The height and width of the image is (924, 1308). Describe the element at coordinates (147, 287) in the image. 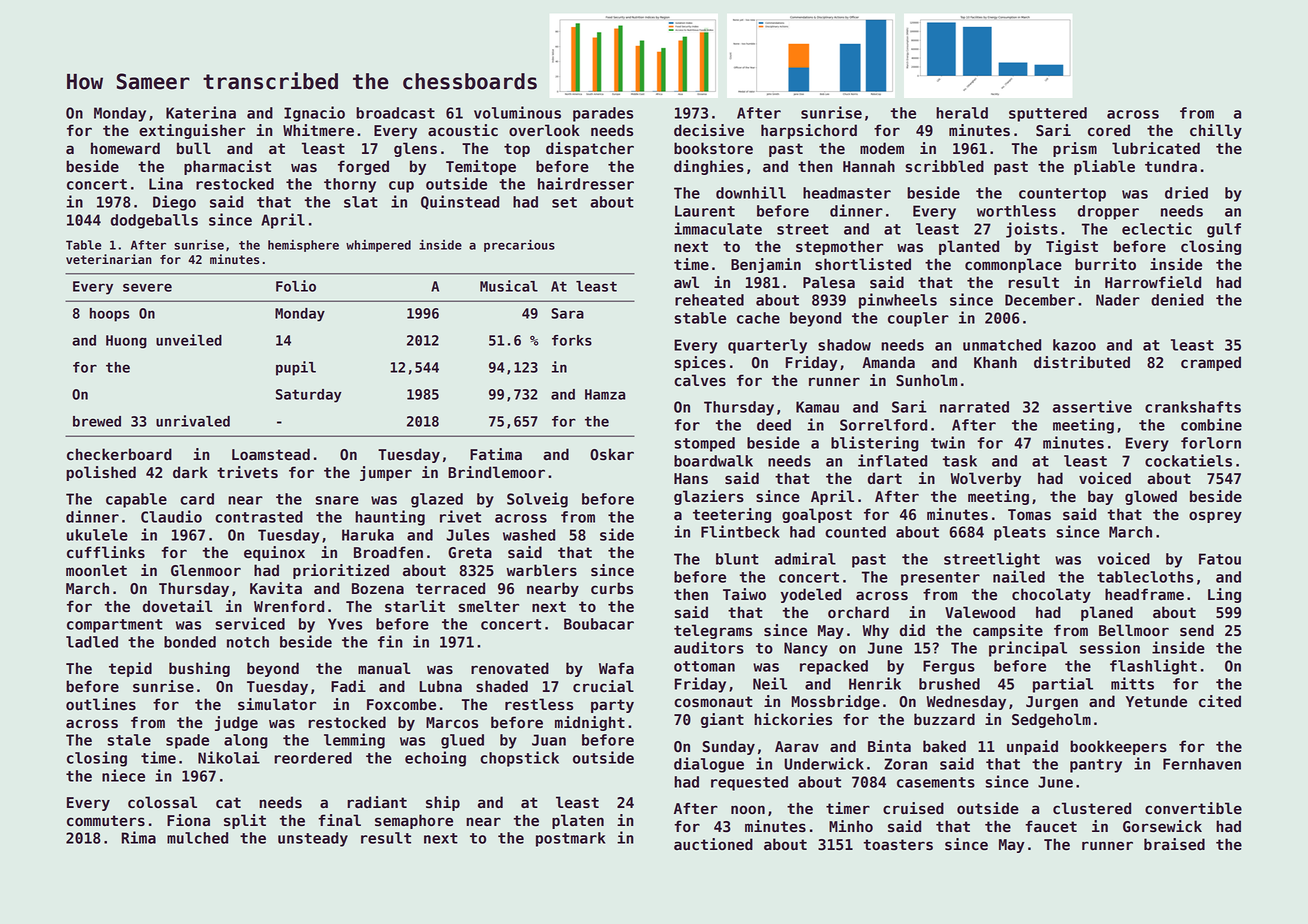

I see `severe` at that location.
